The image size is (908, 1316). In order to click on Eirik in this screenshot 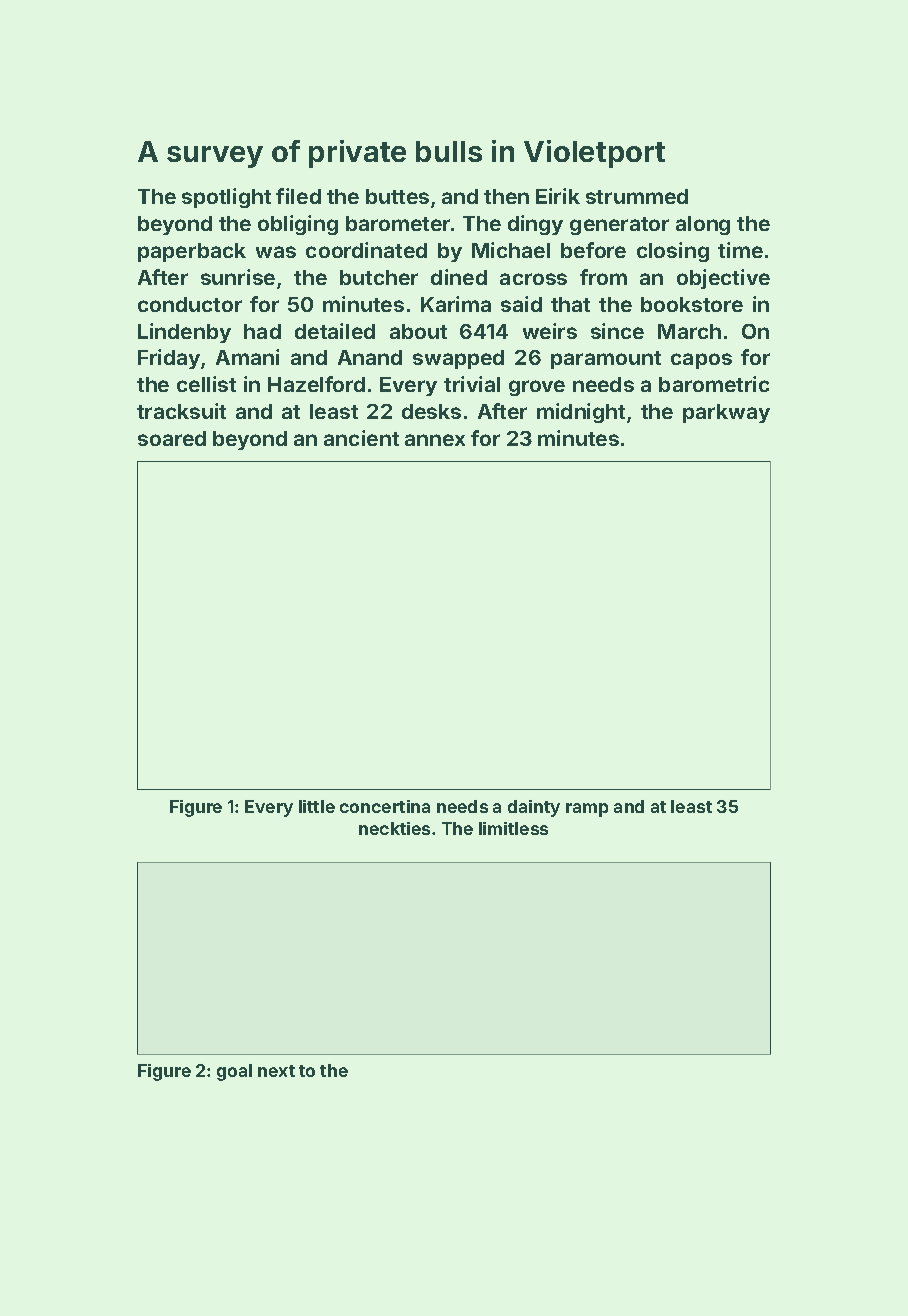, I will do `click(558, 196)`.
